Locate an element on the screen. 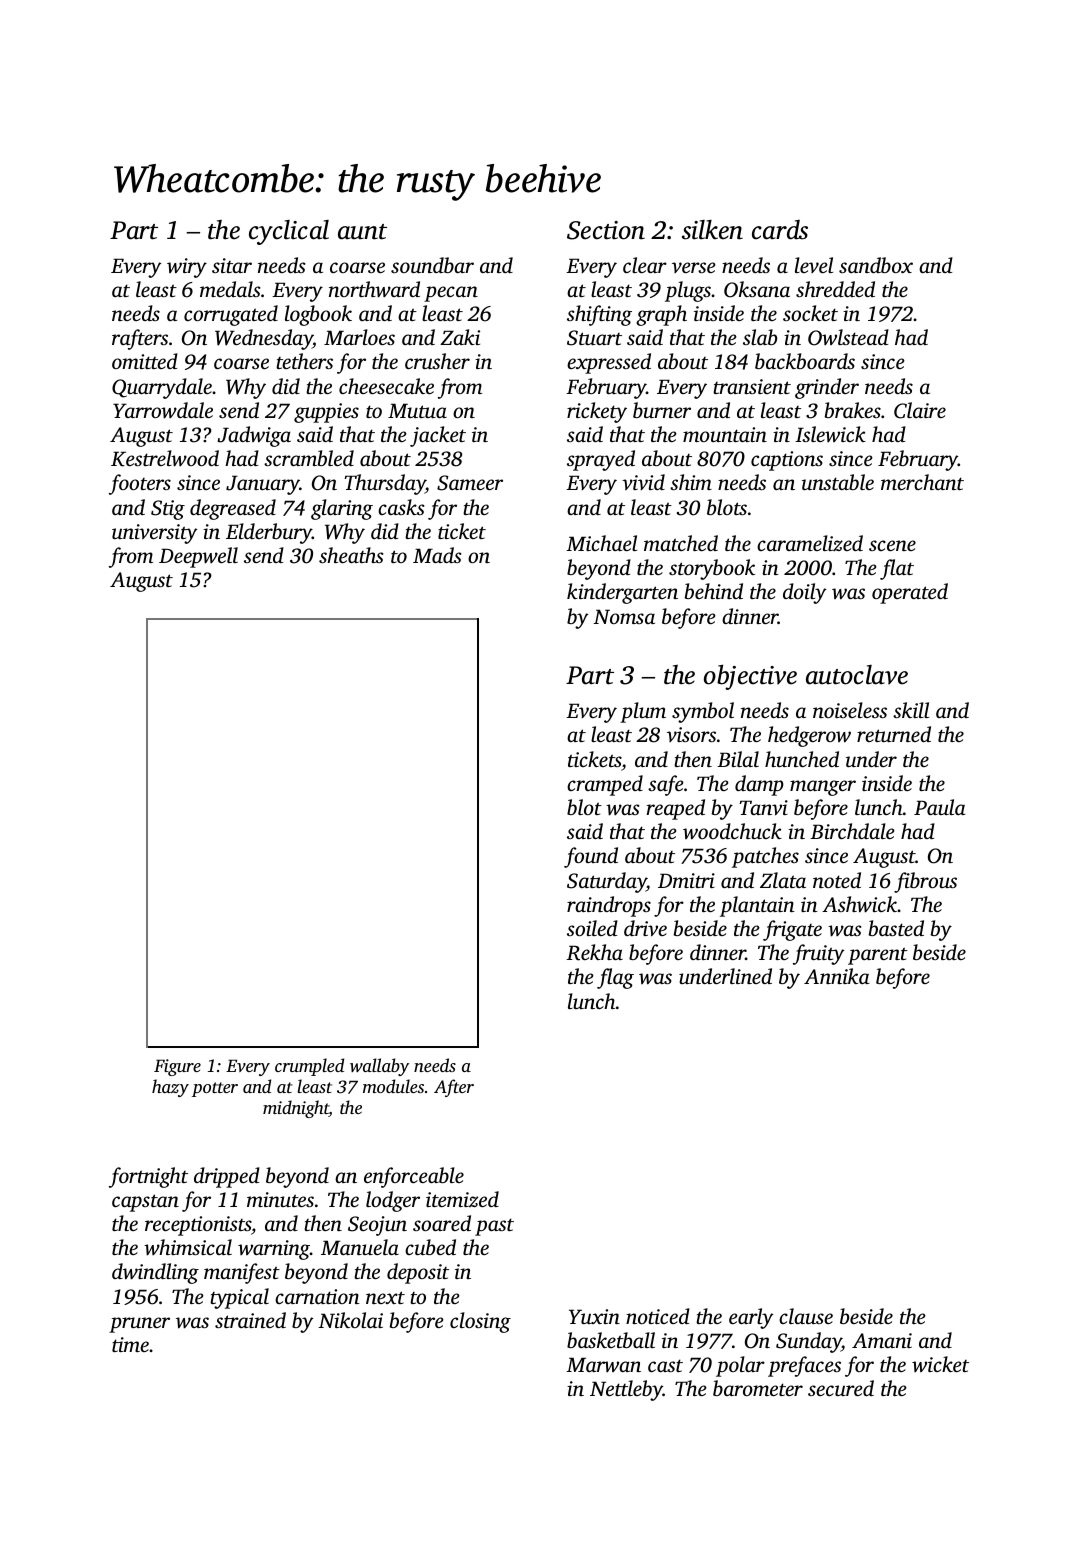 Image resolution: width=1081 pixels, height=1566 pixels. warning is located at coordinates (274, 1250).
